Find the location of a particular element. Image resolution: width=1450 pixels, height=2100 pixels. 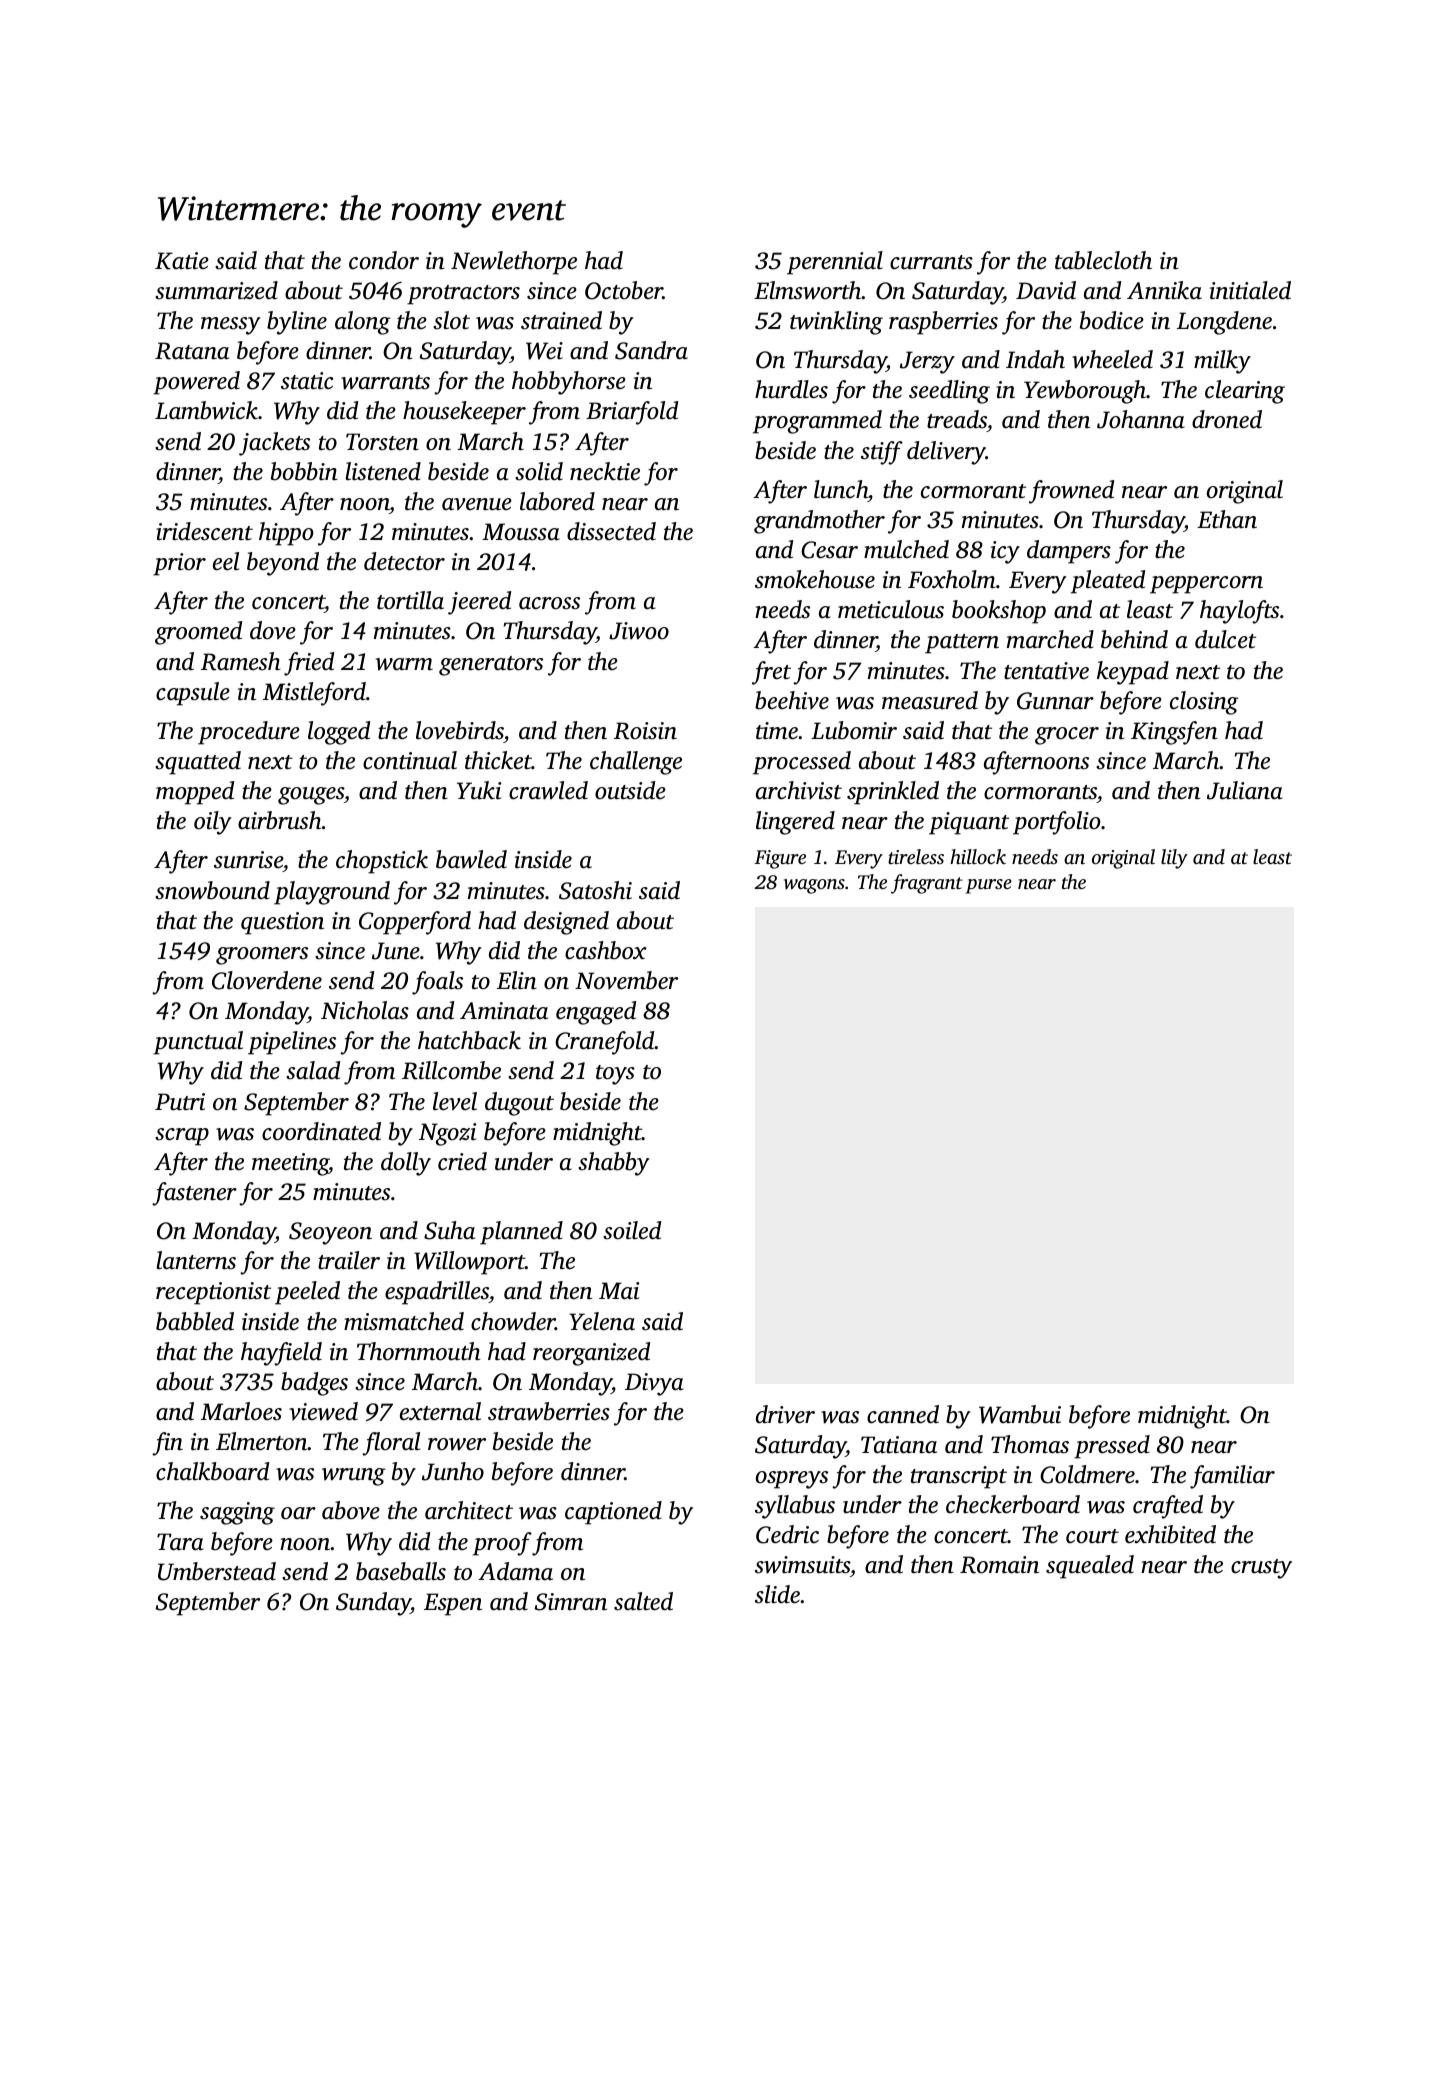

squealed is located at coordinates (1090, 1567).
